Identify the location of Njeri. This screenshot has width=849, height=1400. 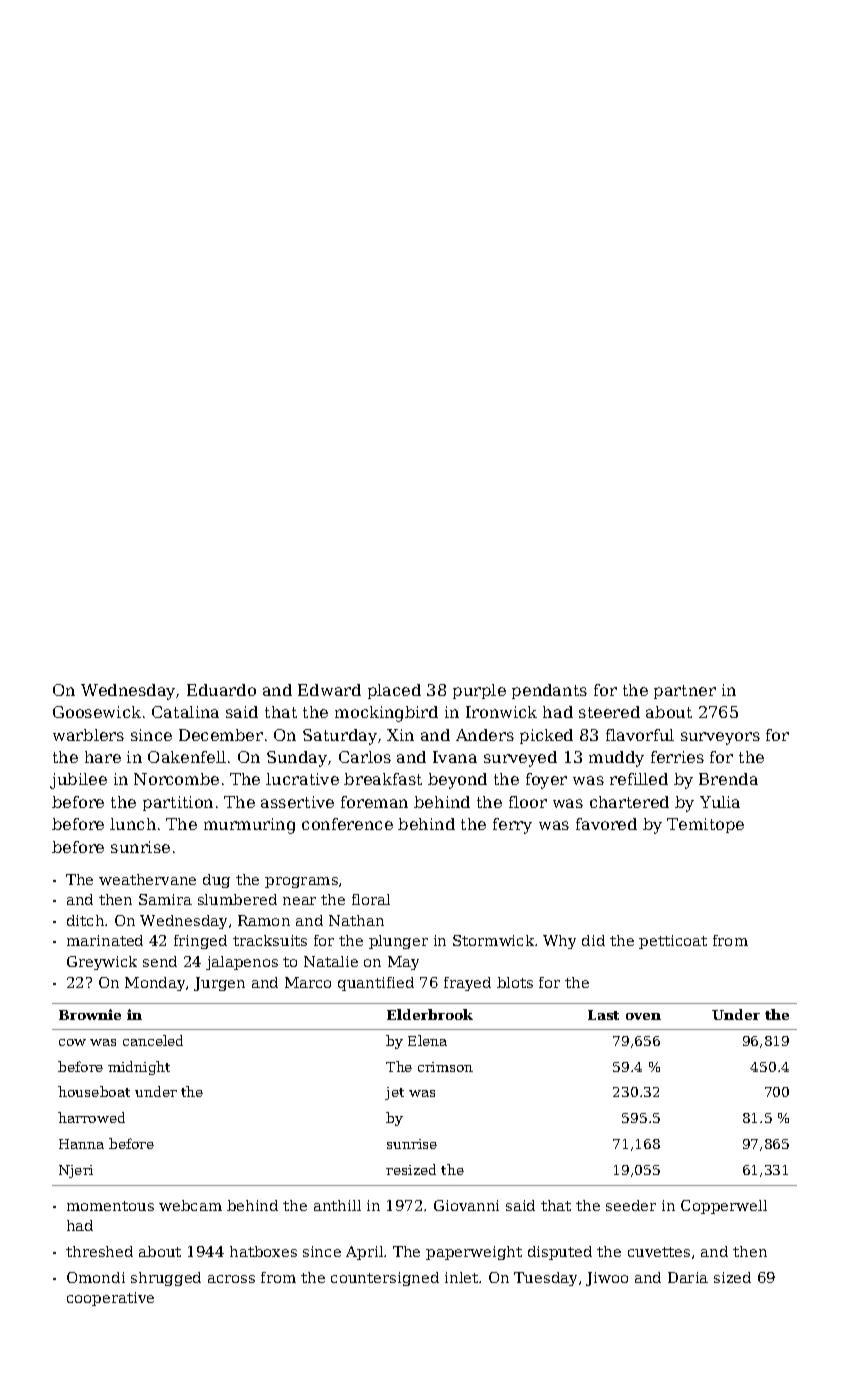
(76, 1171).
